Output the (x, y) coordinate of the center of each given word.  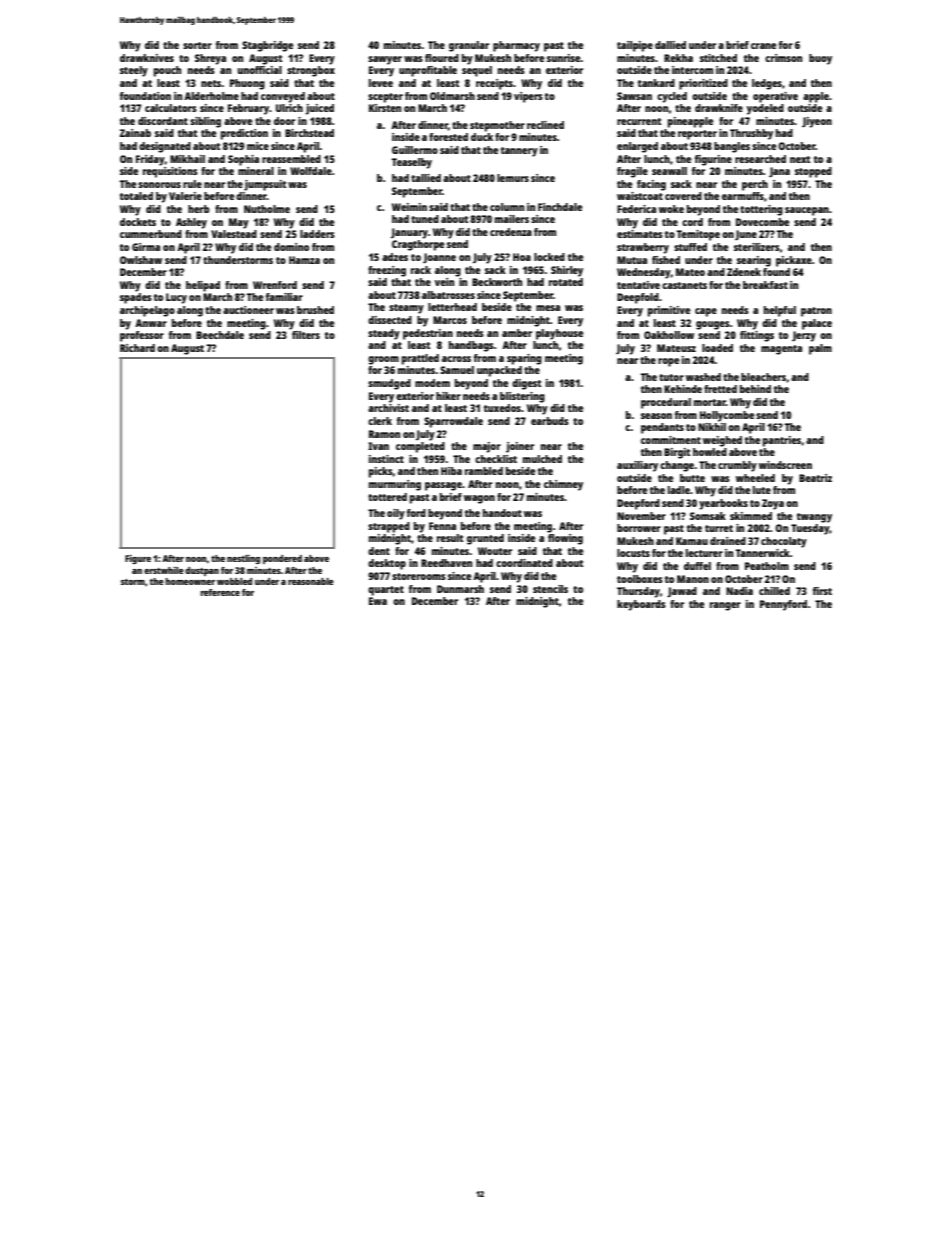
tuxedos (502, 408)
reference (220, 592)
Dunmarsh (460, 589)
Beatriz (815, 478)
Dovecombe (762, 222)
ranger (725, 606)
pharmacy (516, 46)
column (507, 207)
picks (381, 472)
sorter (197, 45)
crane (763, 46)
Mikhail (187, 159)
